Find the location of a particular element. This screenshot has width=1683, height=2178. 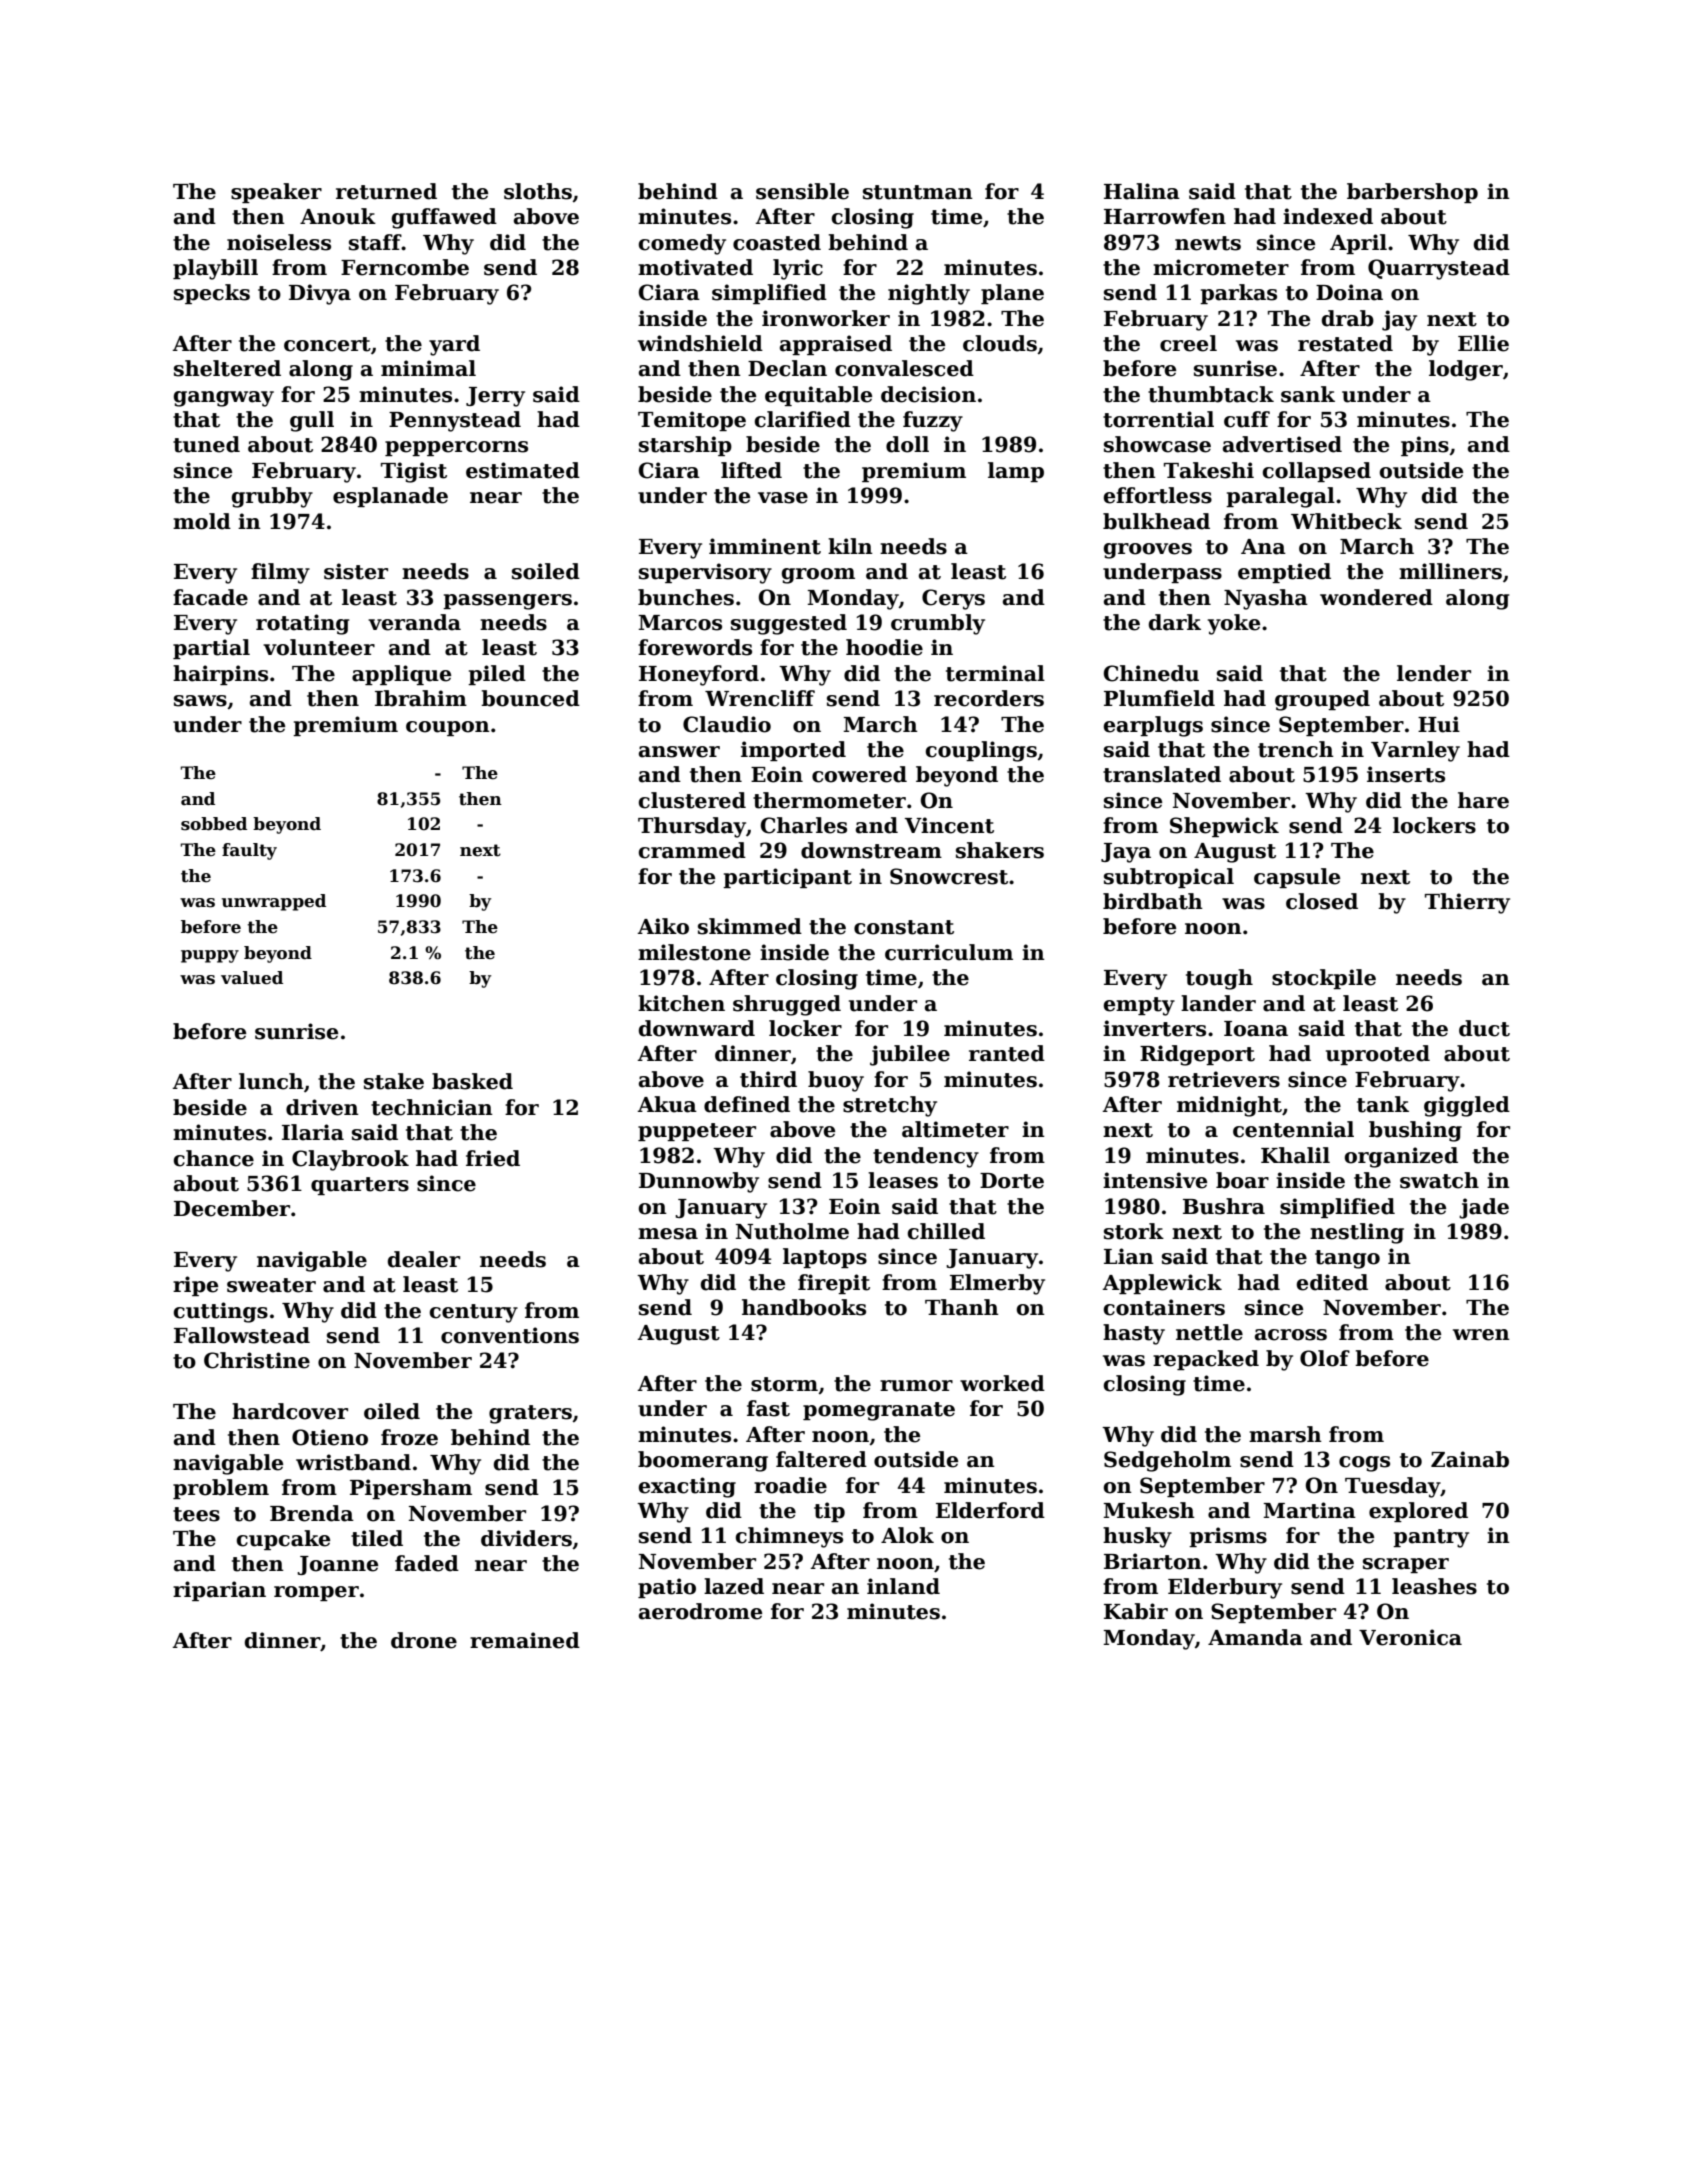

nightly is located at coordinates (929, 294).
